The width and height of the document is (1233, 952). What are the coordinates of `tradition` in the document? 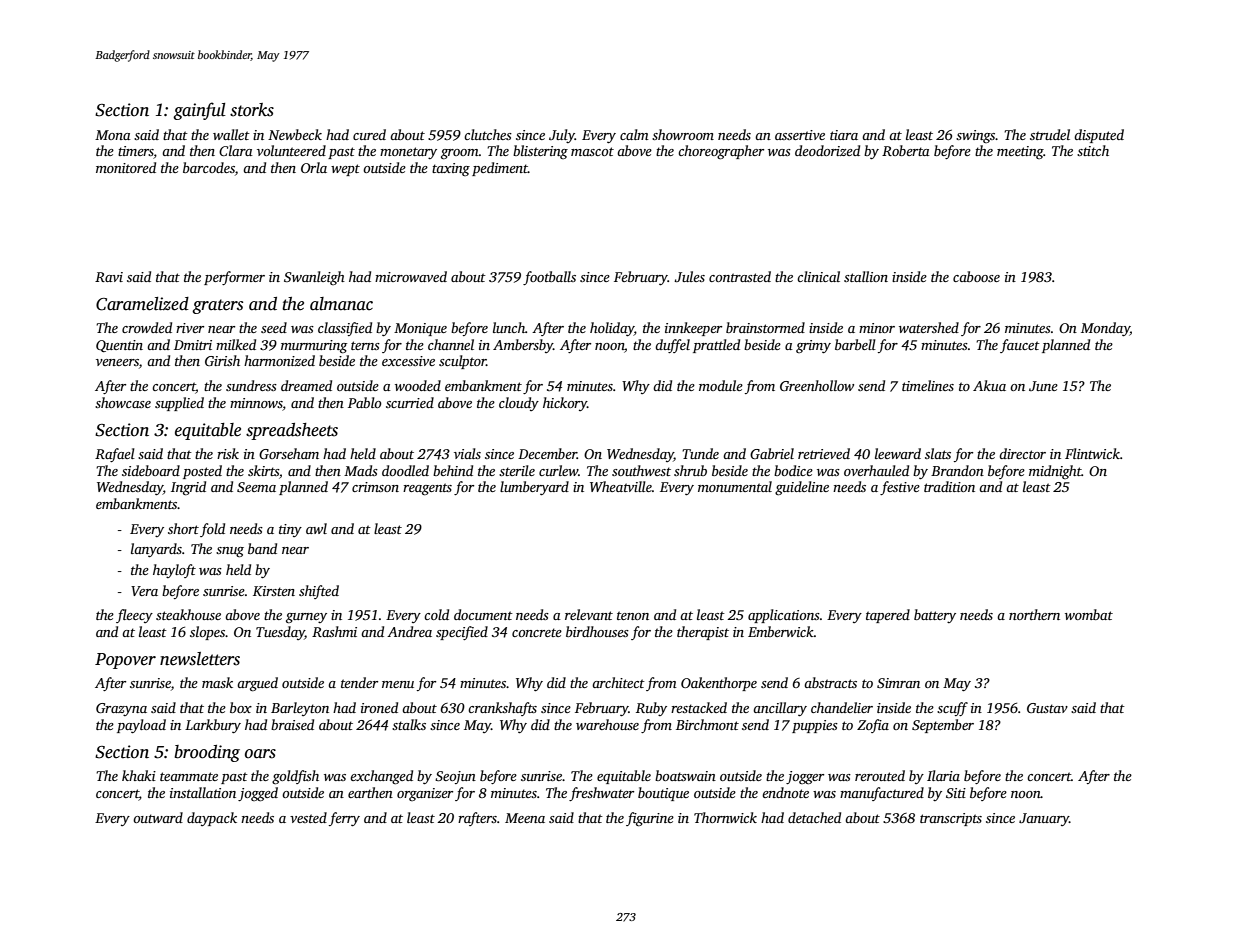 It's located at (949, 486).
